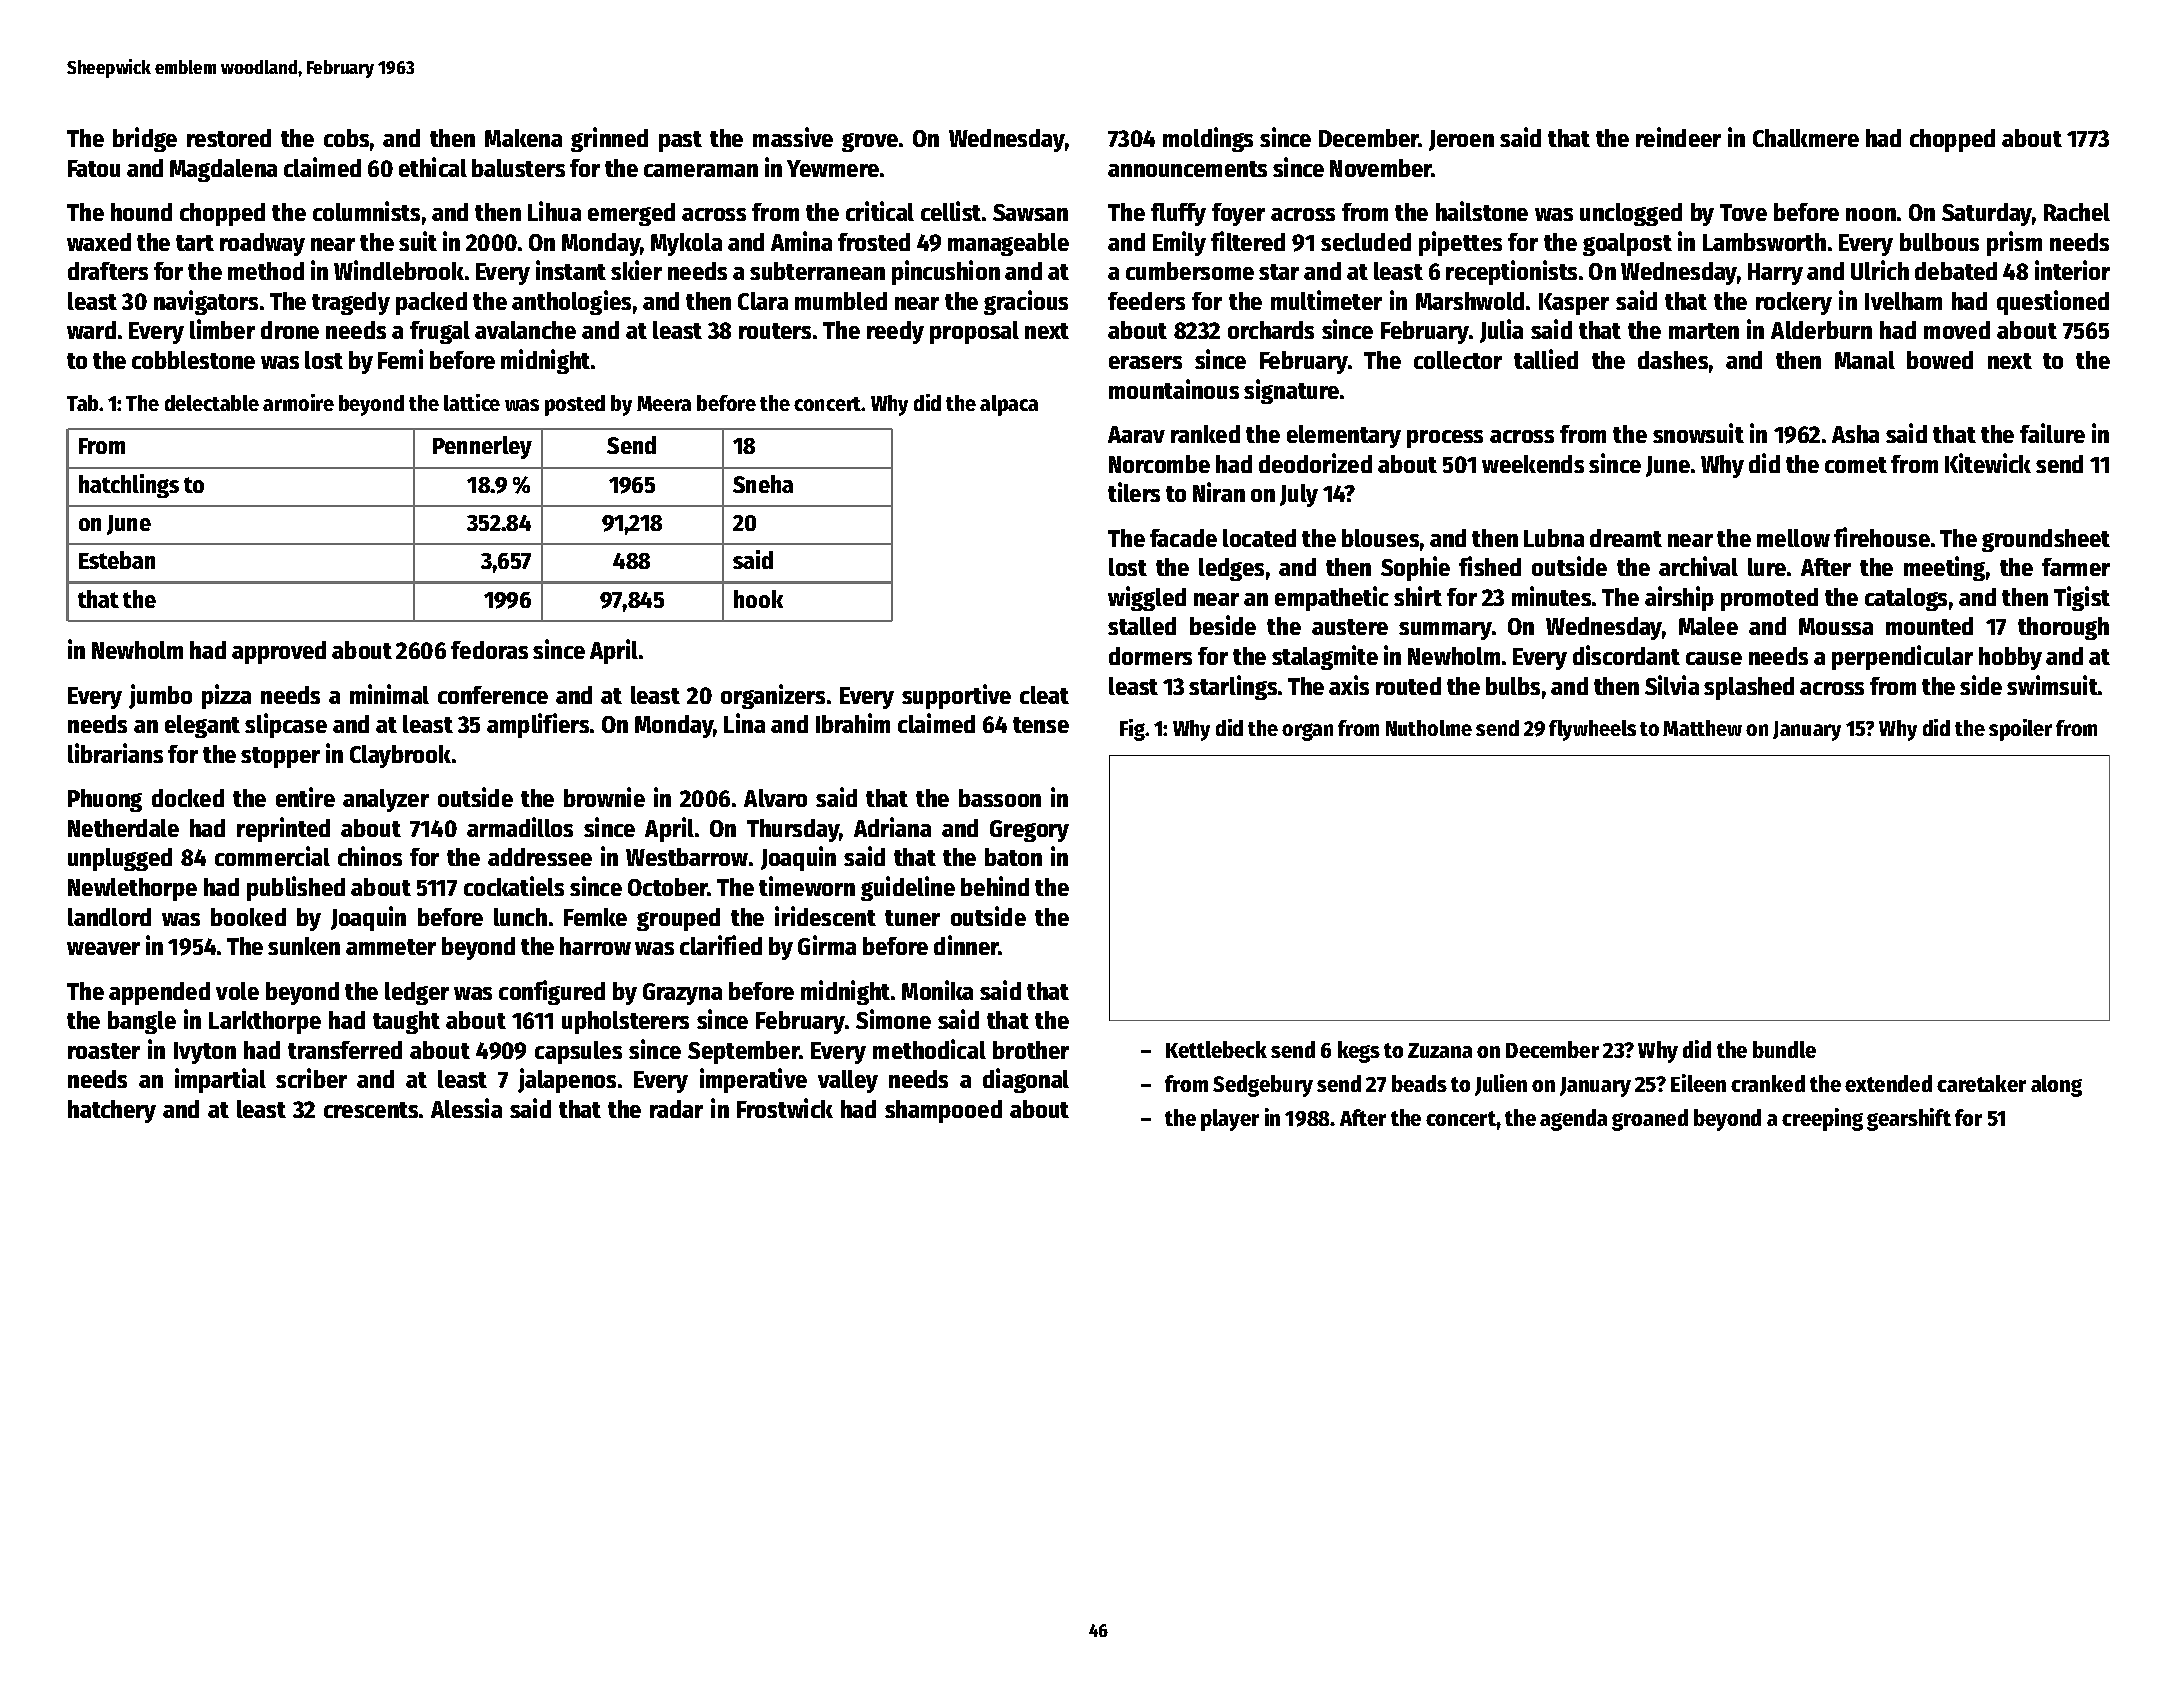 This page has height=1683, width=2178. Describe the element at coordinates (1678, 137) in the page. I see `reindeer` at that location.
